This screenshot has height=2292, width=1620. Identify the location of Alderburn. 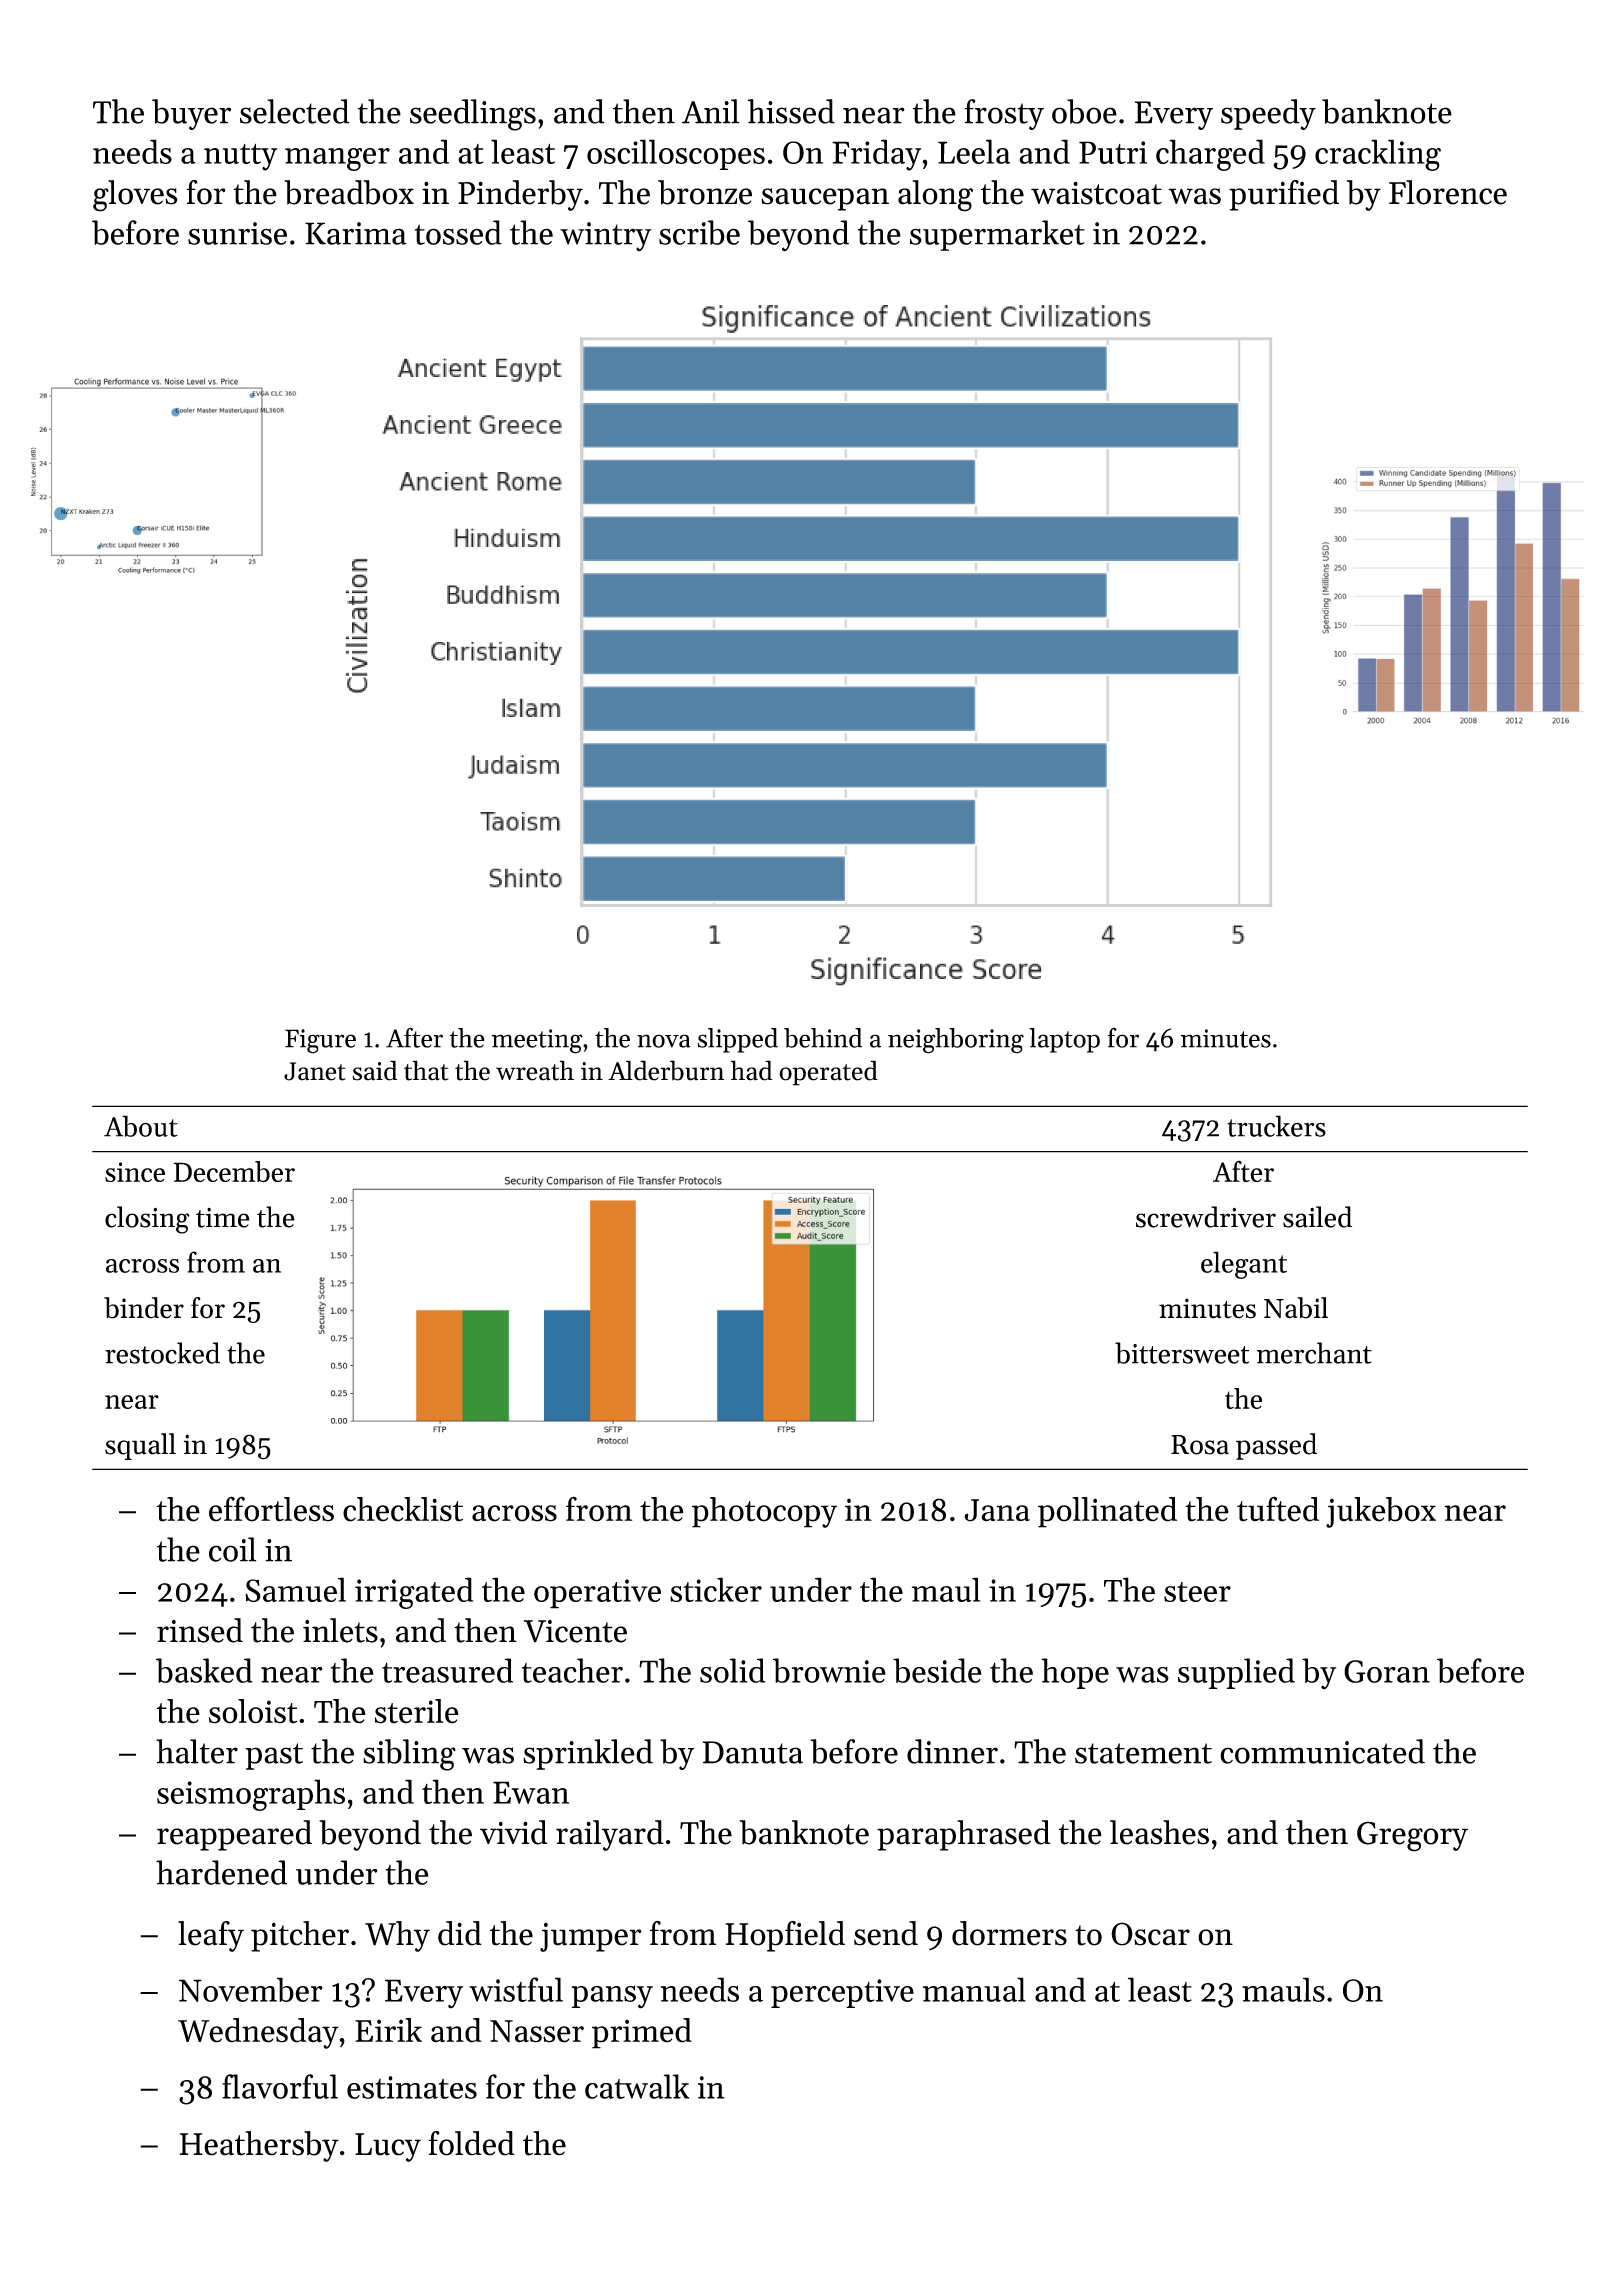
(666, 1070).
